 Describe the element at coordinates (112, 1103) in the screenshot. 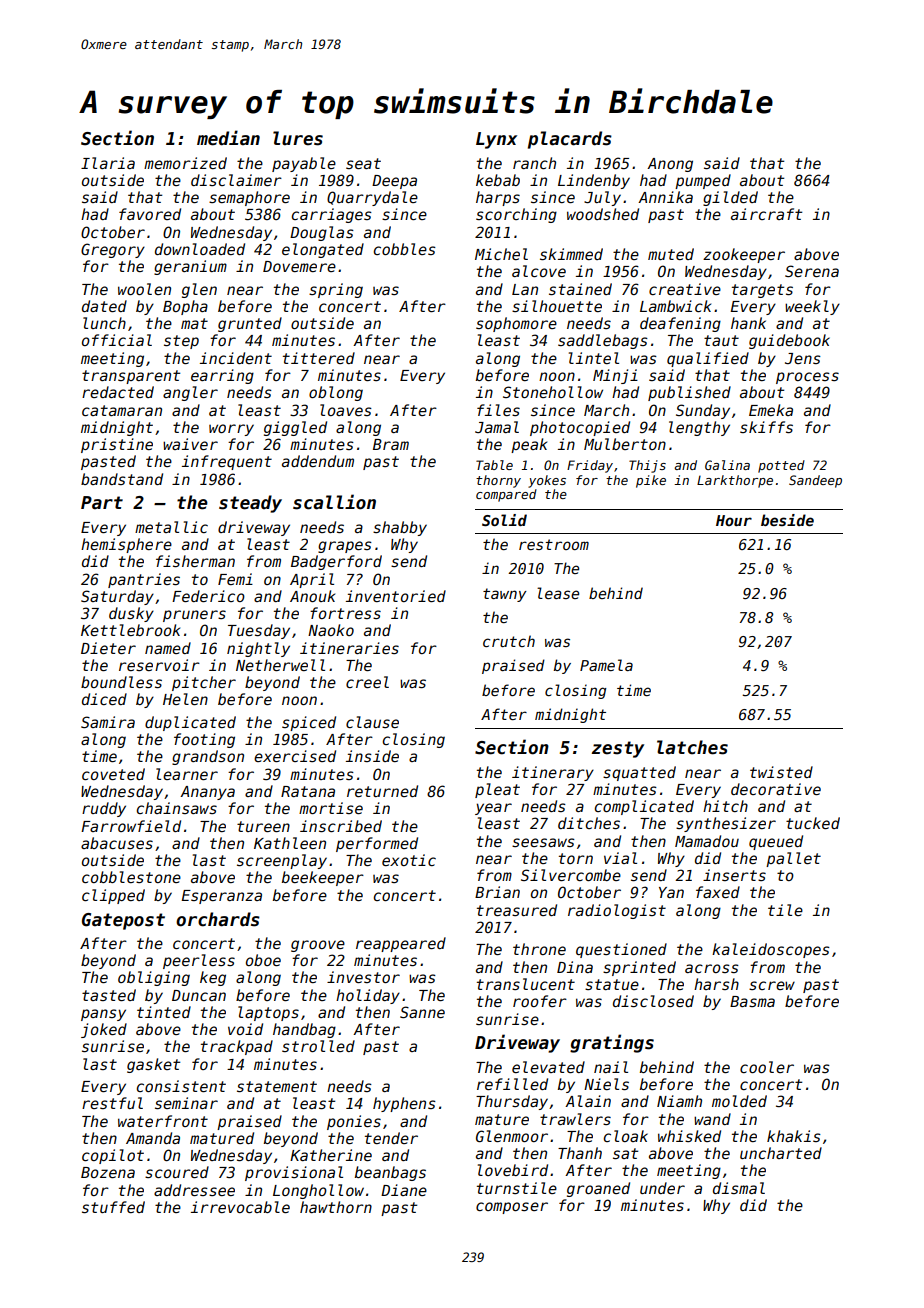

I see `restful` at that location.
